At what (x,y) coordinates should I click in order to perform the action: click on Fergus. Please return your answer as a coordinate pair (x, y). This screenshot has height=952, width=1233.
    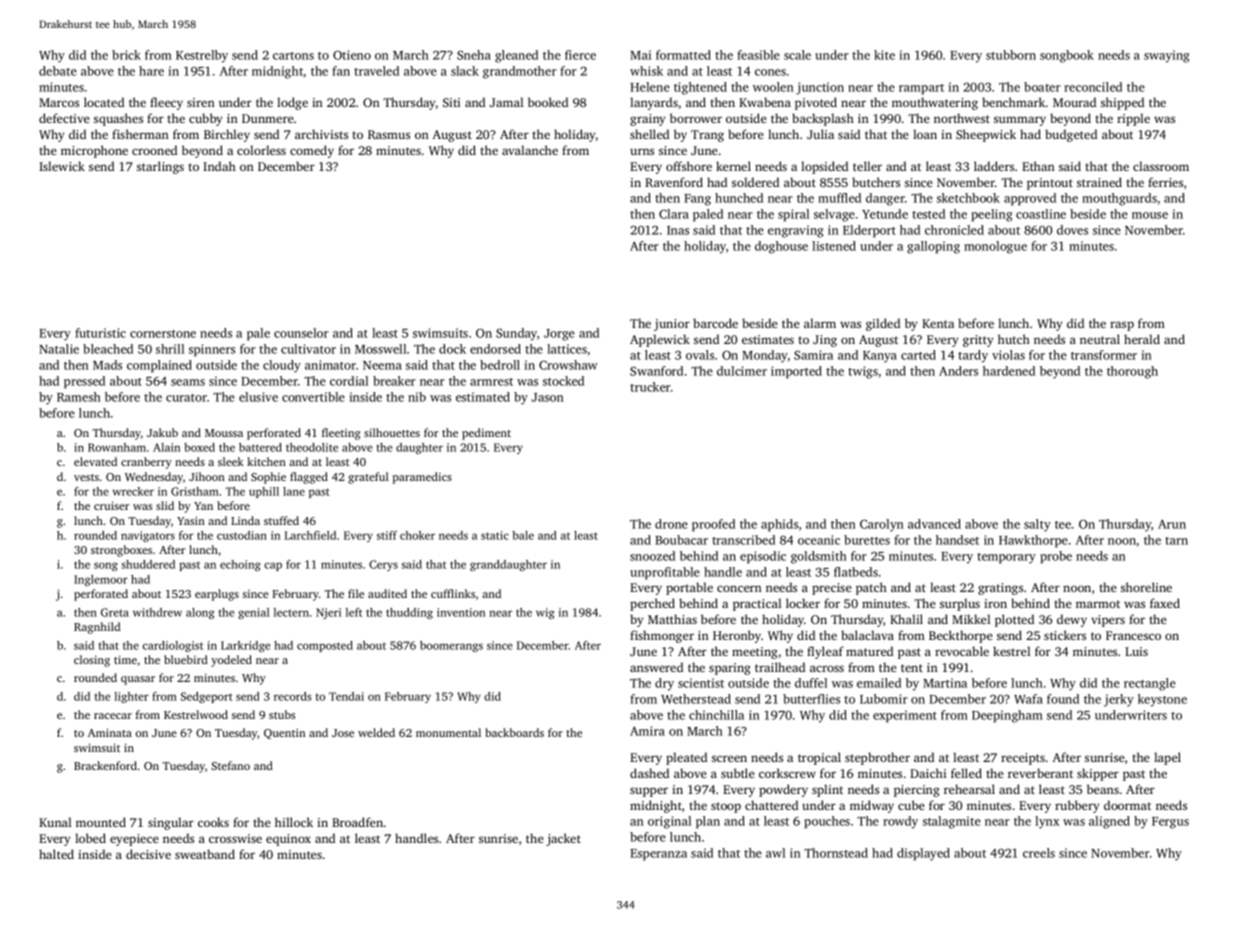
    Looking at the image, I should click on (1170, 823).
